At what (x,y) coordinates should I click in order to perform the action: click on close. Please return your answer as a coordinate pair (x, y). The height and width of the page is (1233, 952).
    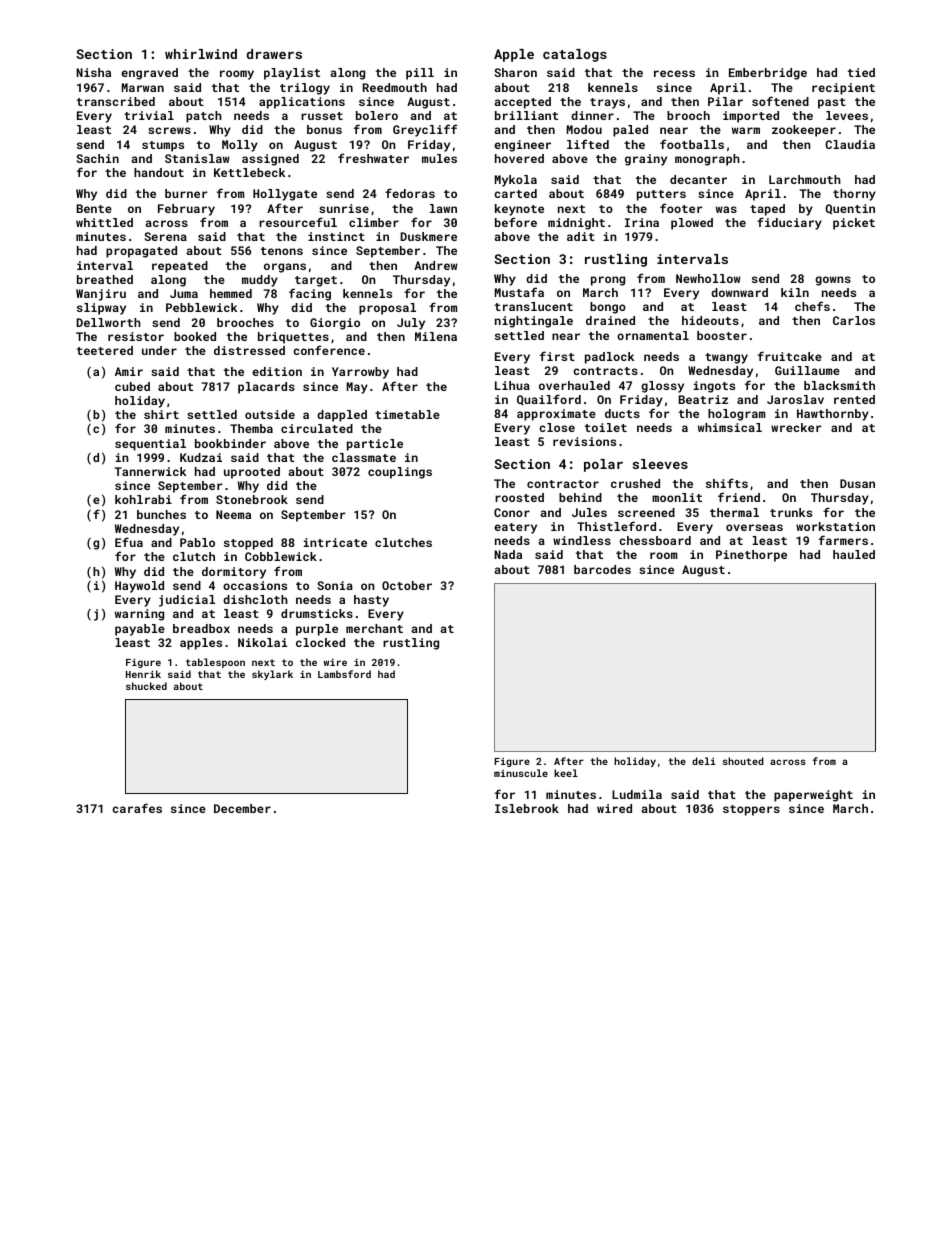
    Looking at the image, I should click on (557, 427).
